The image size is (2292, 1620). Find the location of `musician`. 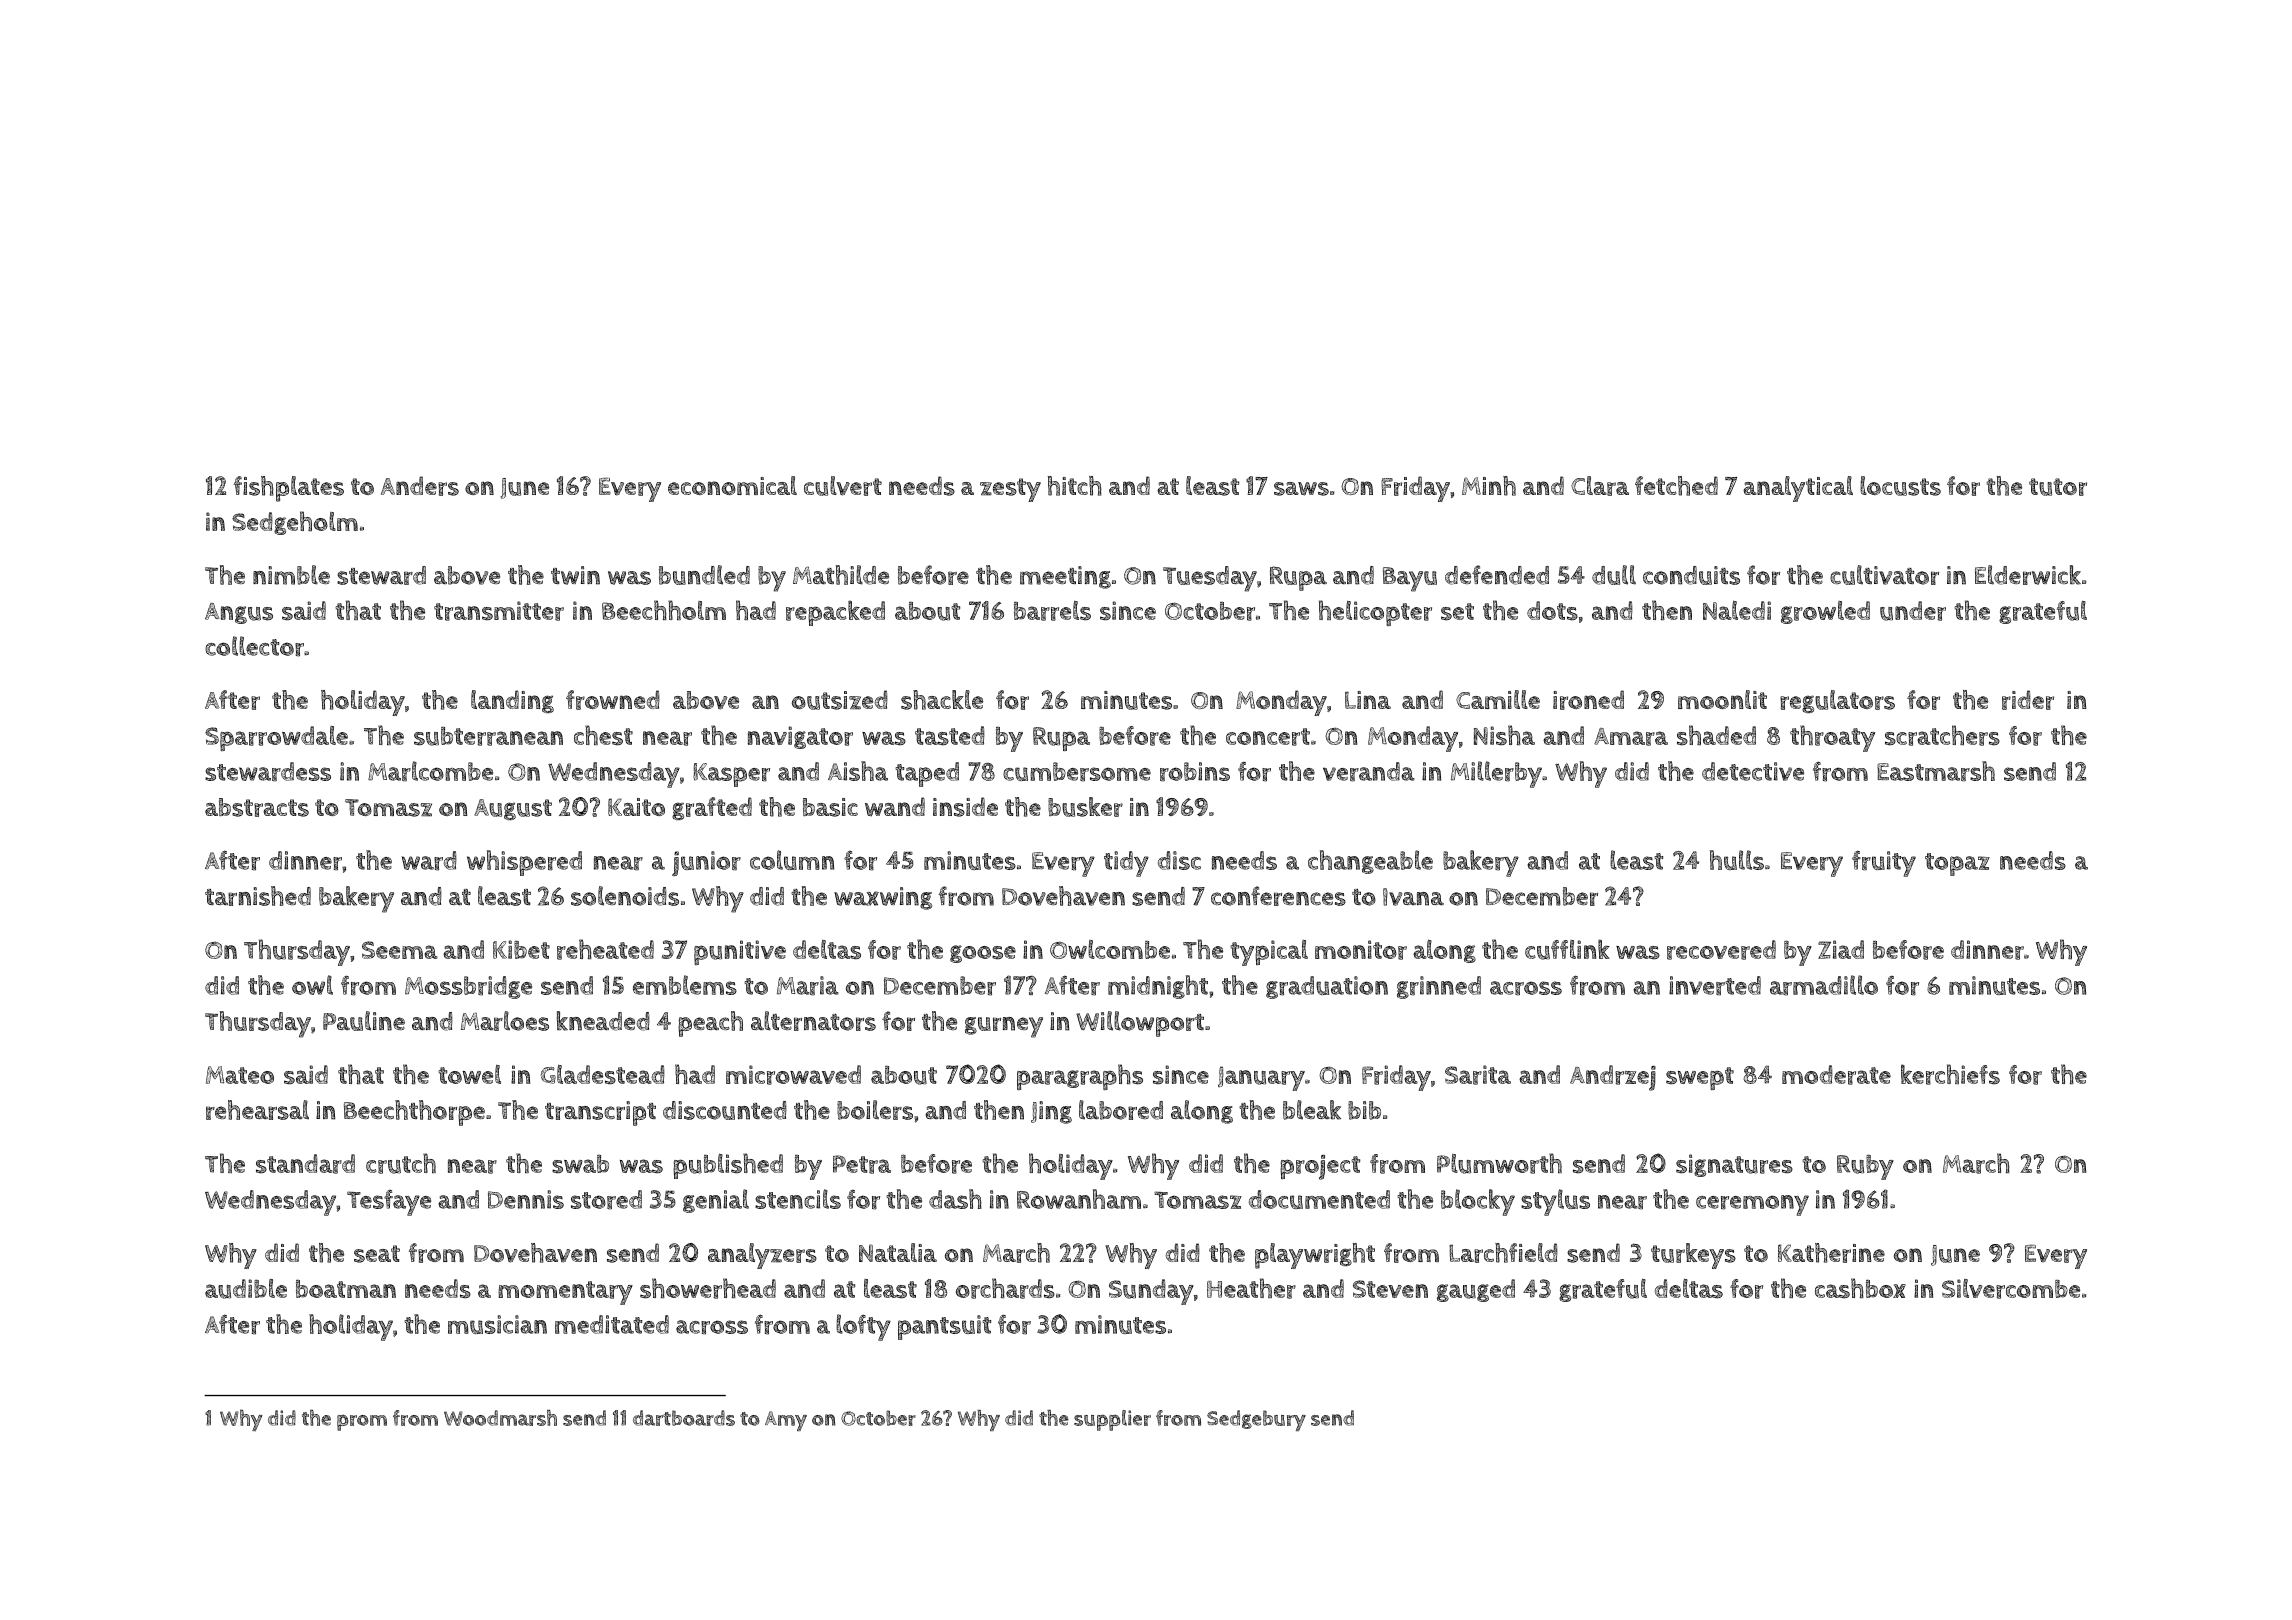

musician is located at coordinates (497, 1324).
